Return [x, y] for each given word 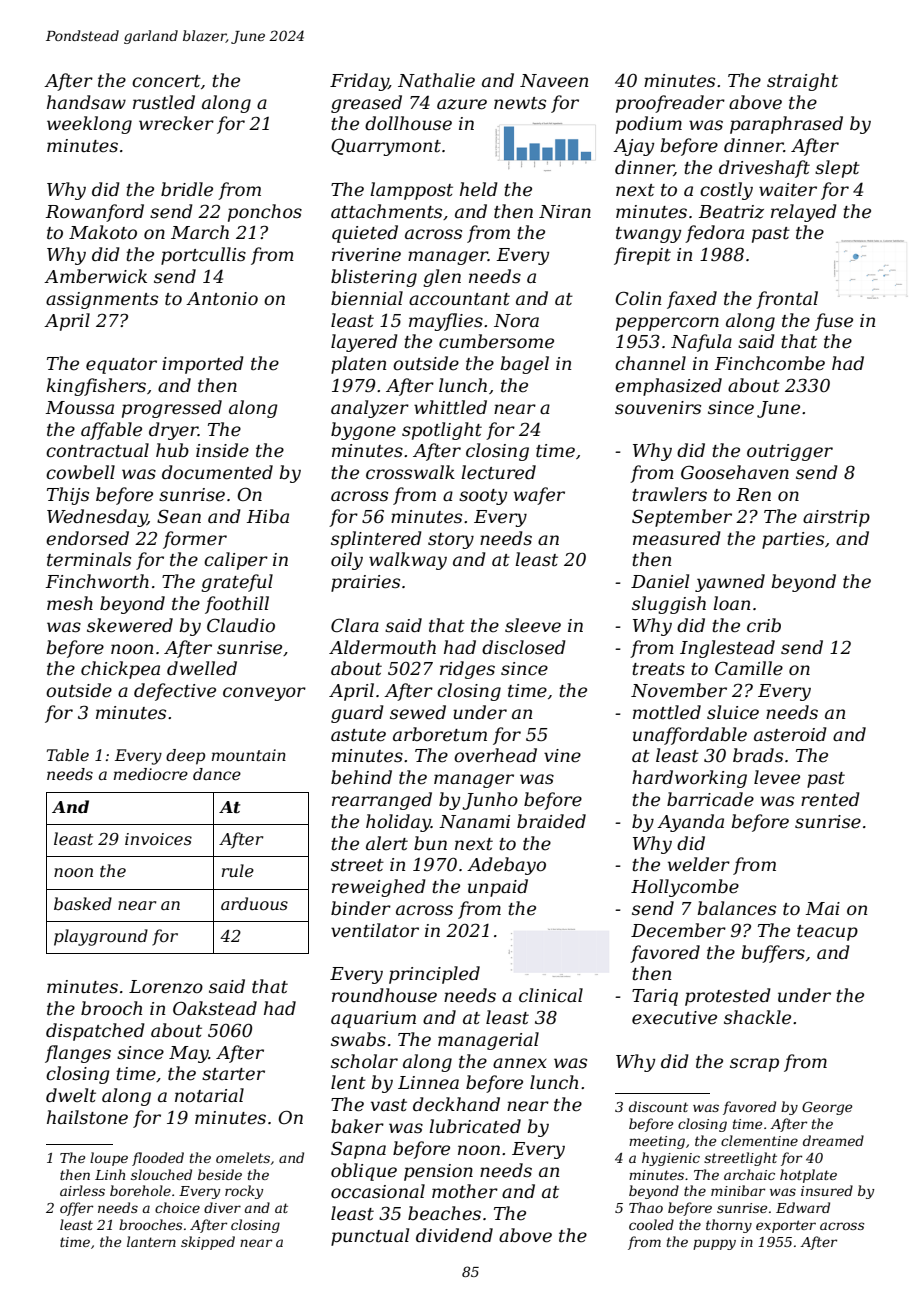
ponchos [265, 213]
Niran [565, 211]
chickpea [120, 670]
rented [830, 799]
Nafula [701, 343]
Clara [355, 625]
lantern [151, 1241]
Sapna [358, 1150]
